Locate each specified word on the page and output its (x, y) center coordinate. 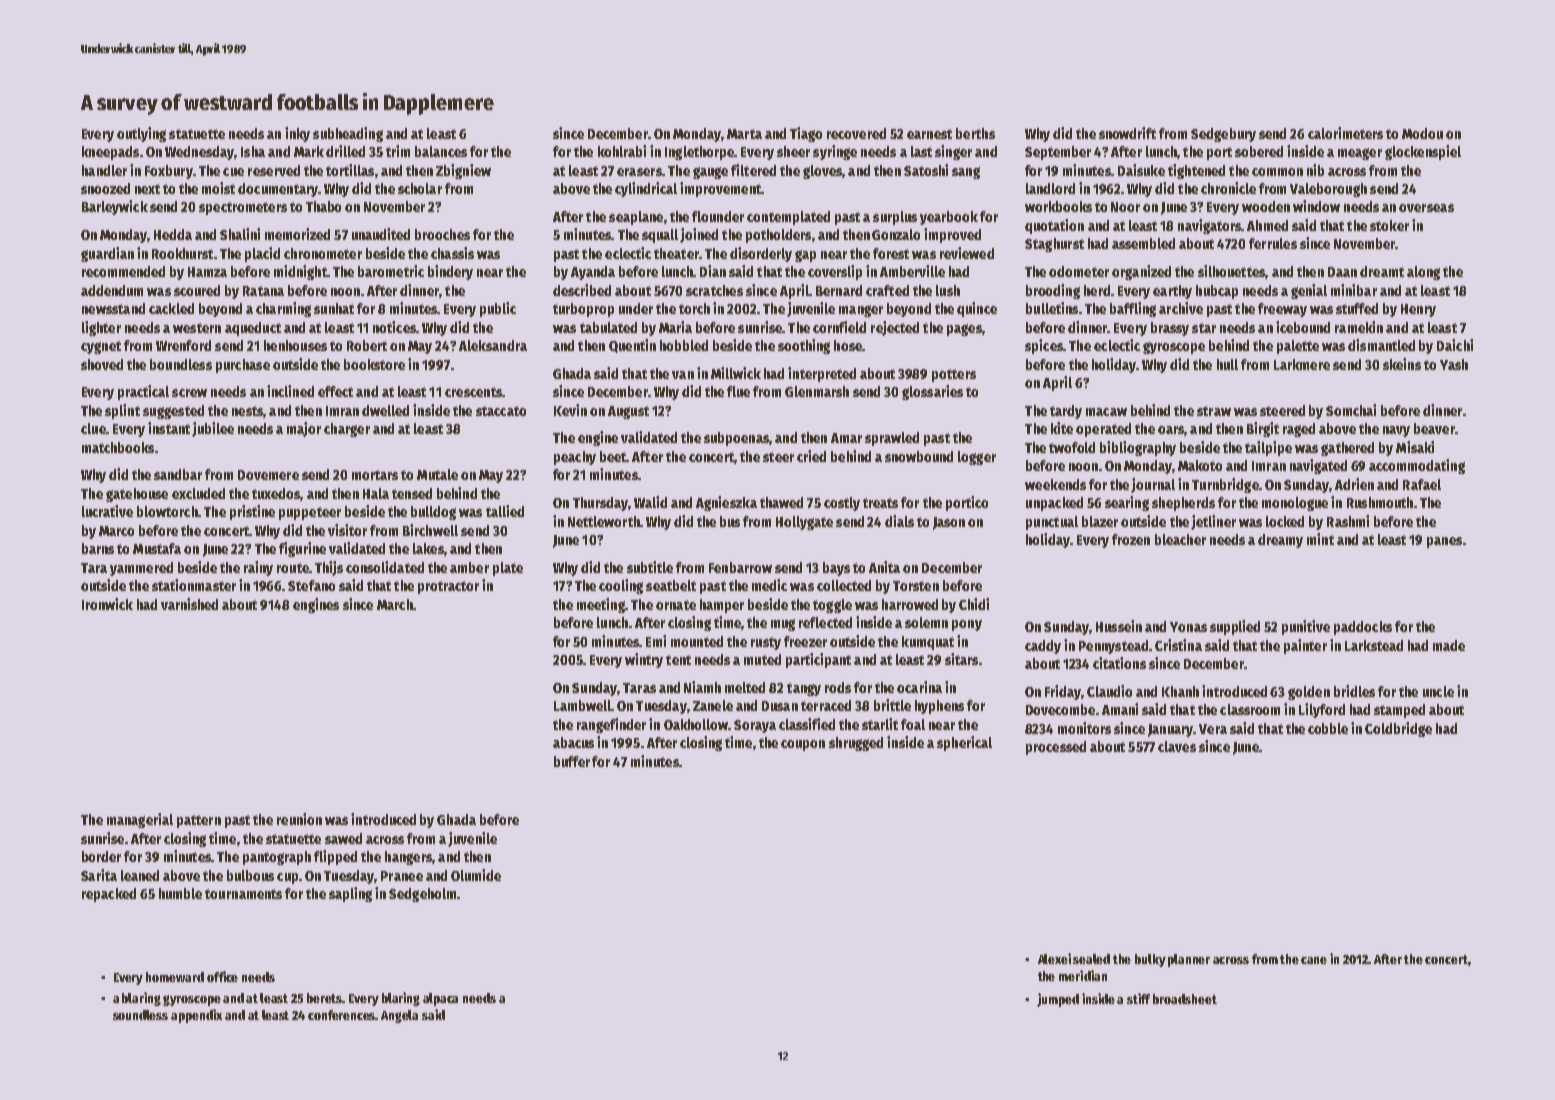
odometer (1079, 271)
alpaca (440, 999)
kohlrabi (622, 151)
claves (1177, 746)
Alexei (1054, 958)
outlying (141, 134)
